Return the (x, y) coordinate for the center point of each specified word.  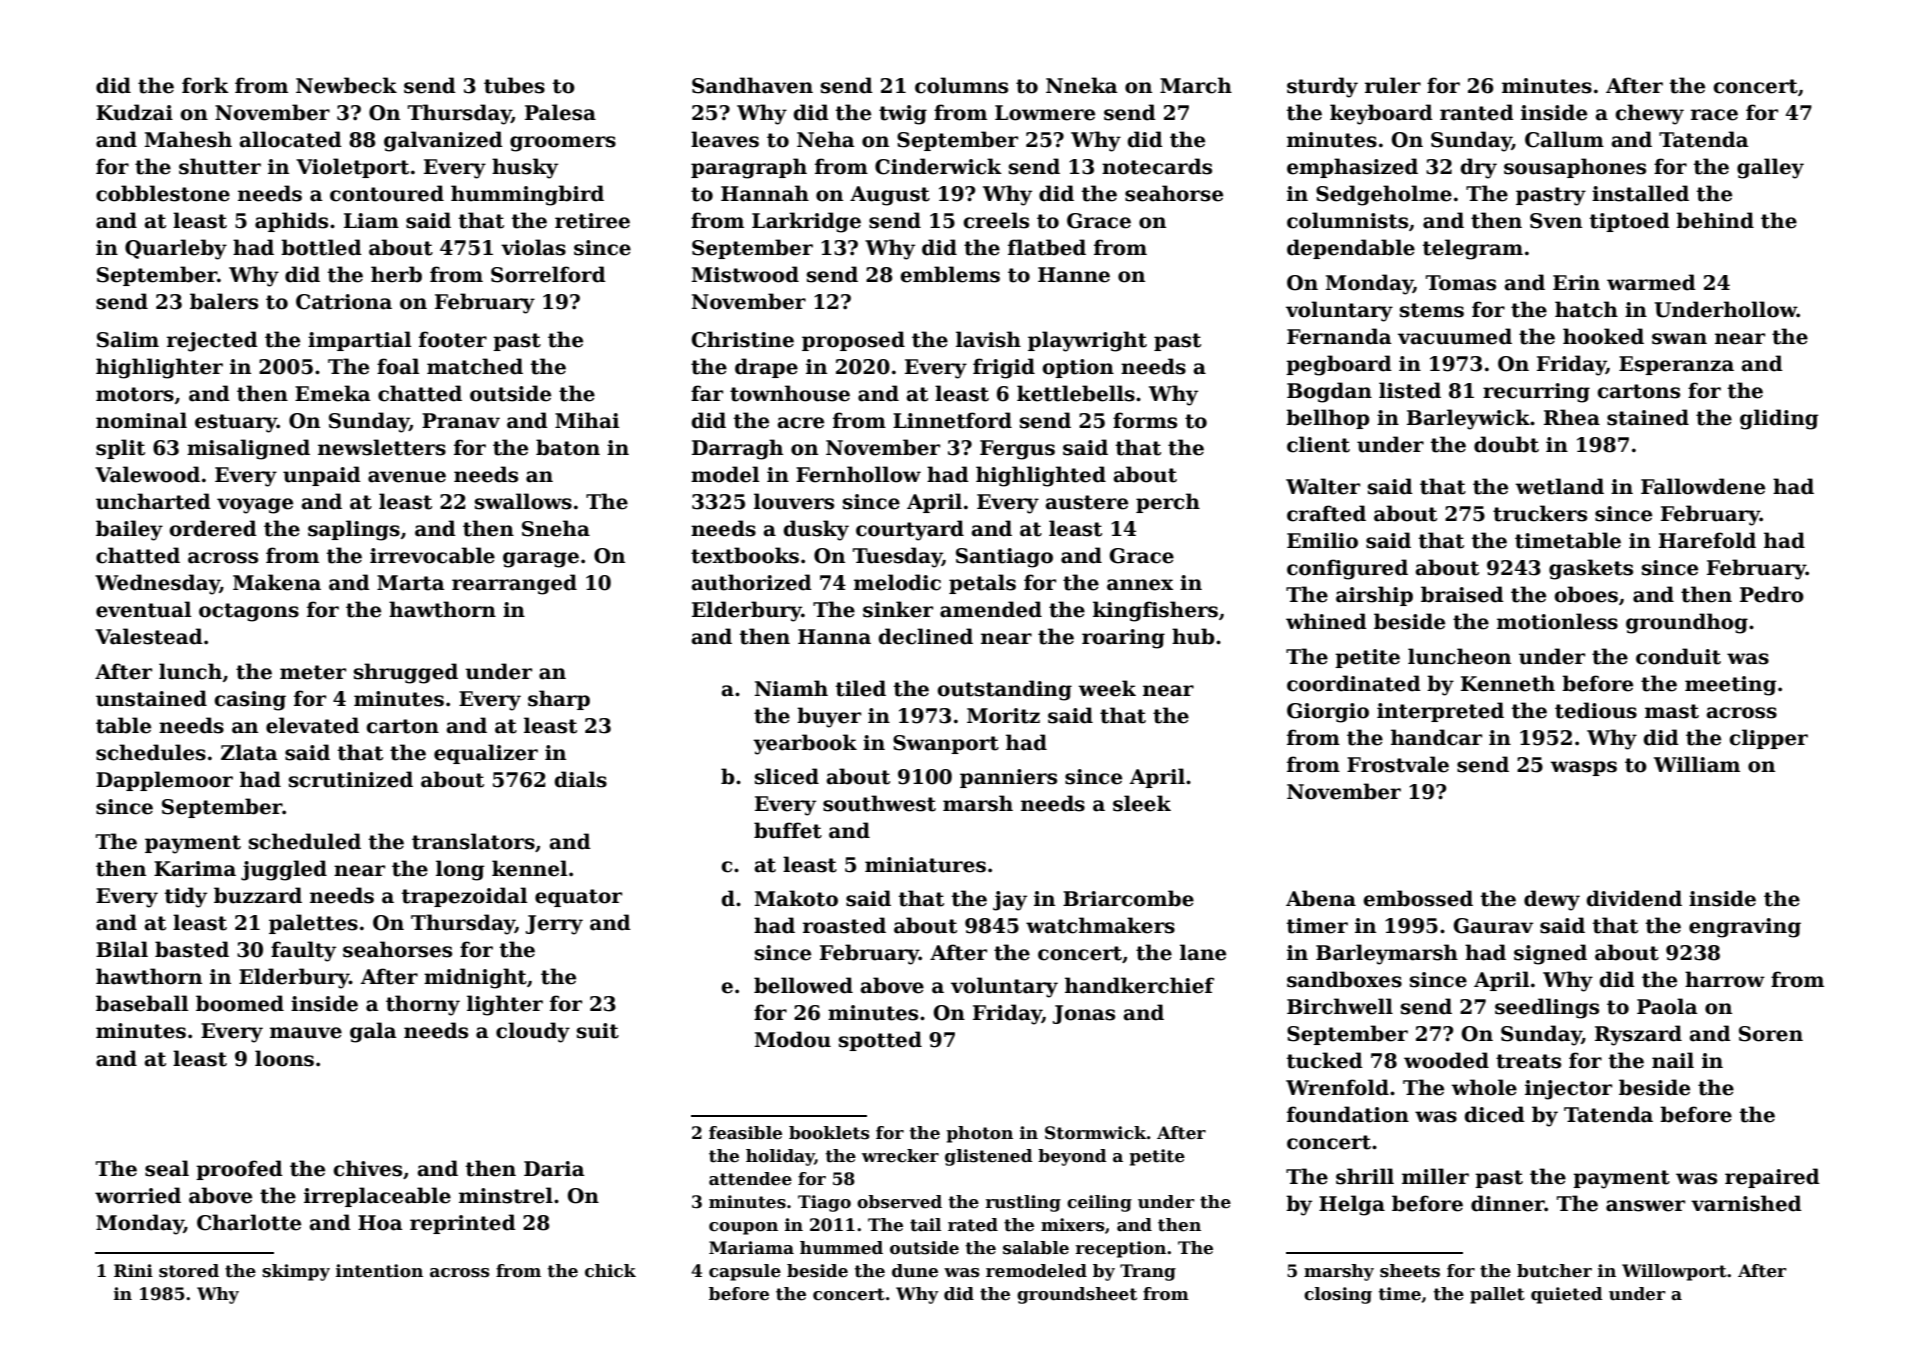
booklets (829, 1133)
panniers (1008, 778)
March (1196, 85)
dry (1479, 168)
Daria (554, 1169)
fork (205, 85)
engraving (1745, 928)
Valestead (149, 636)
